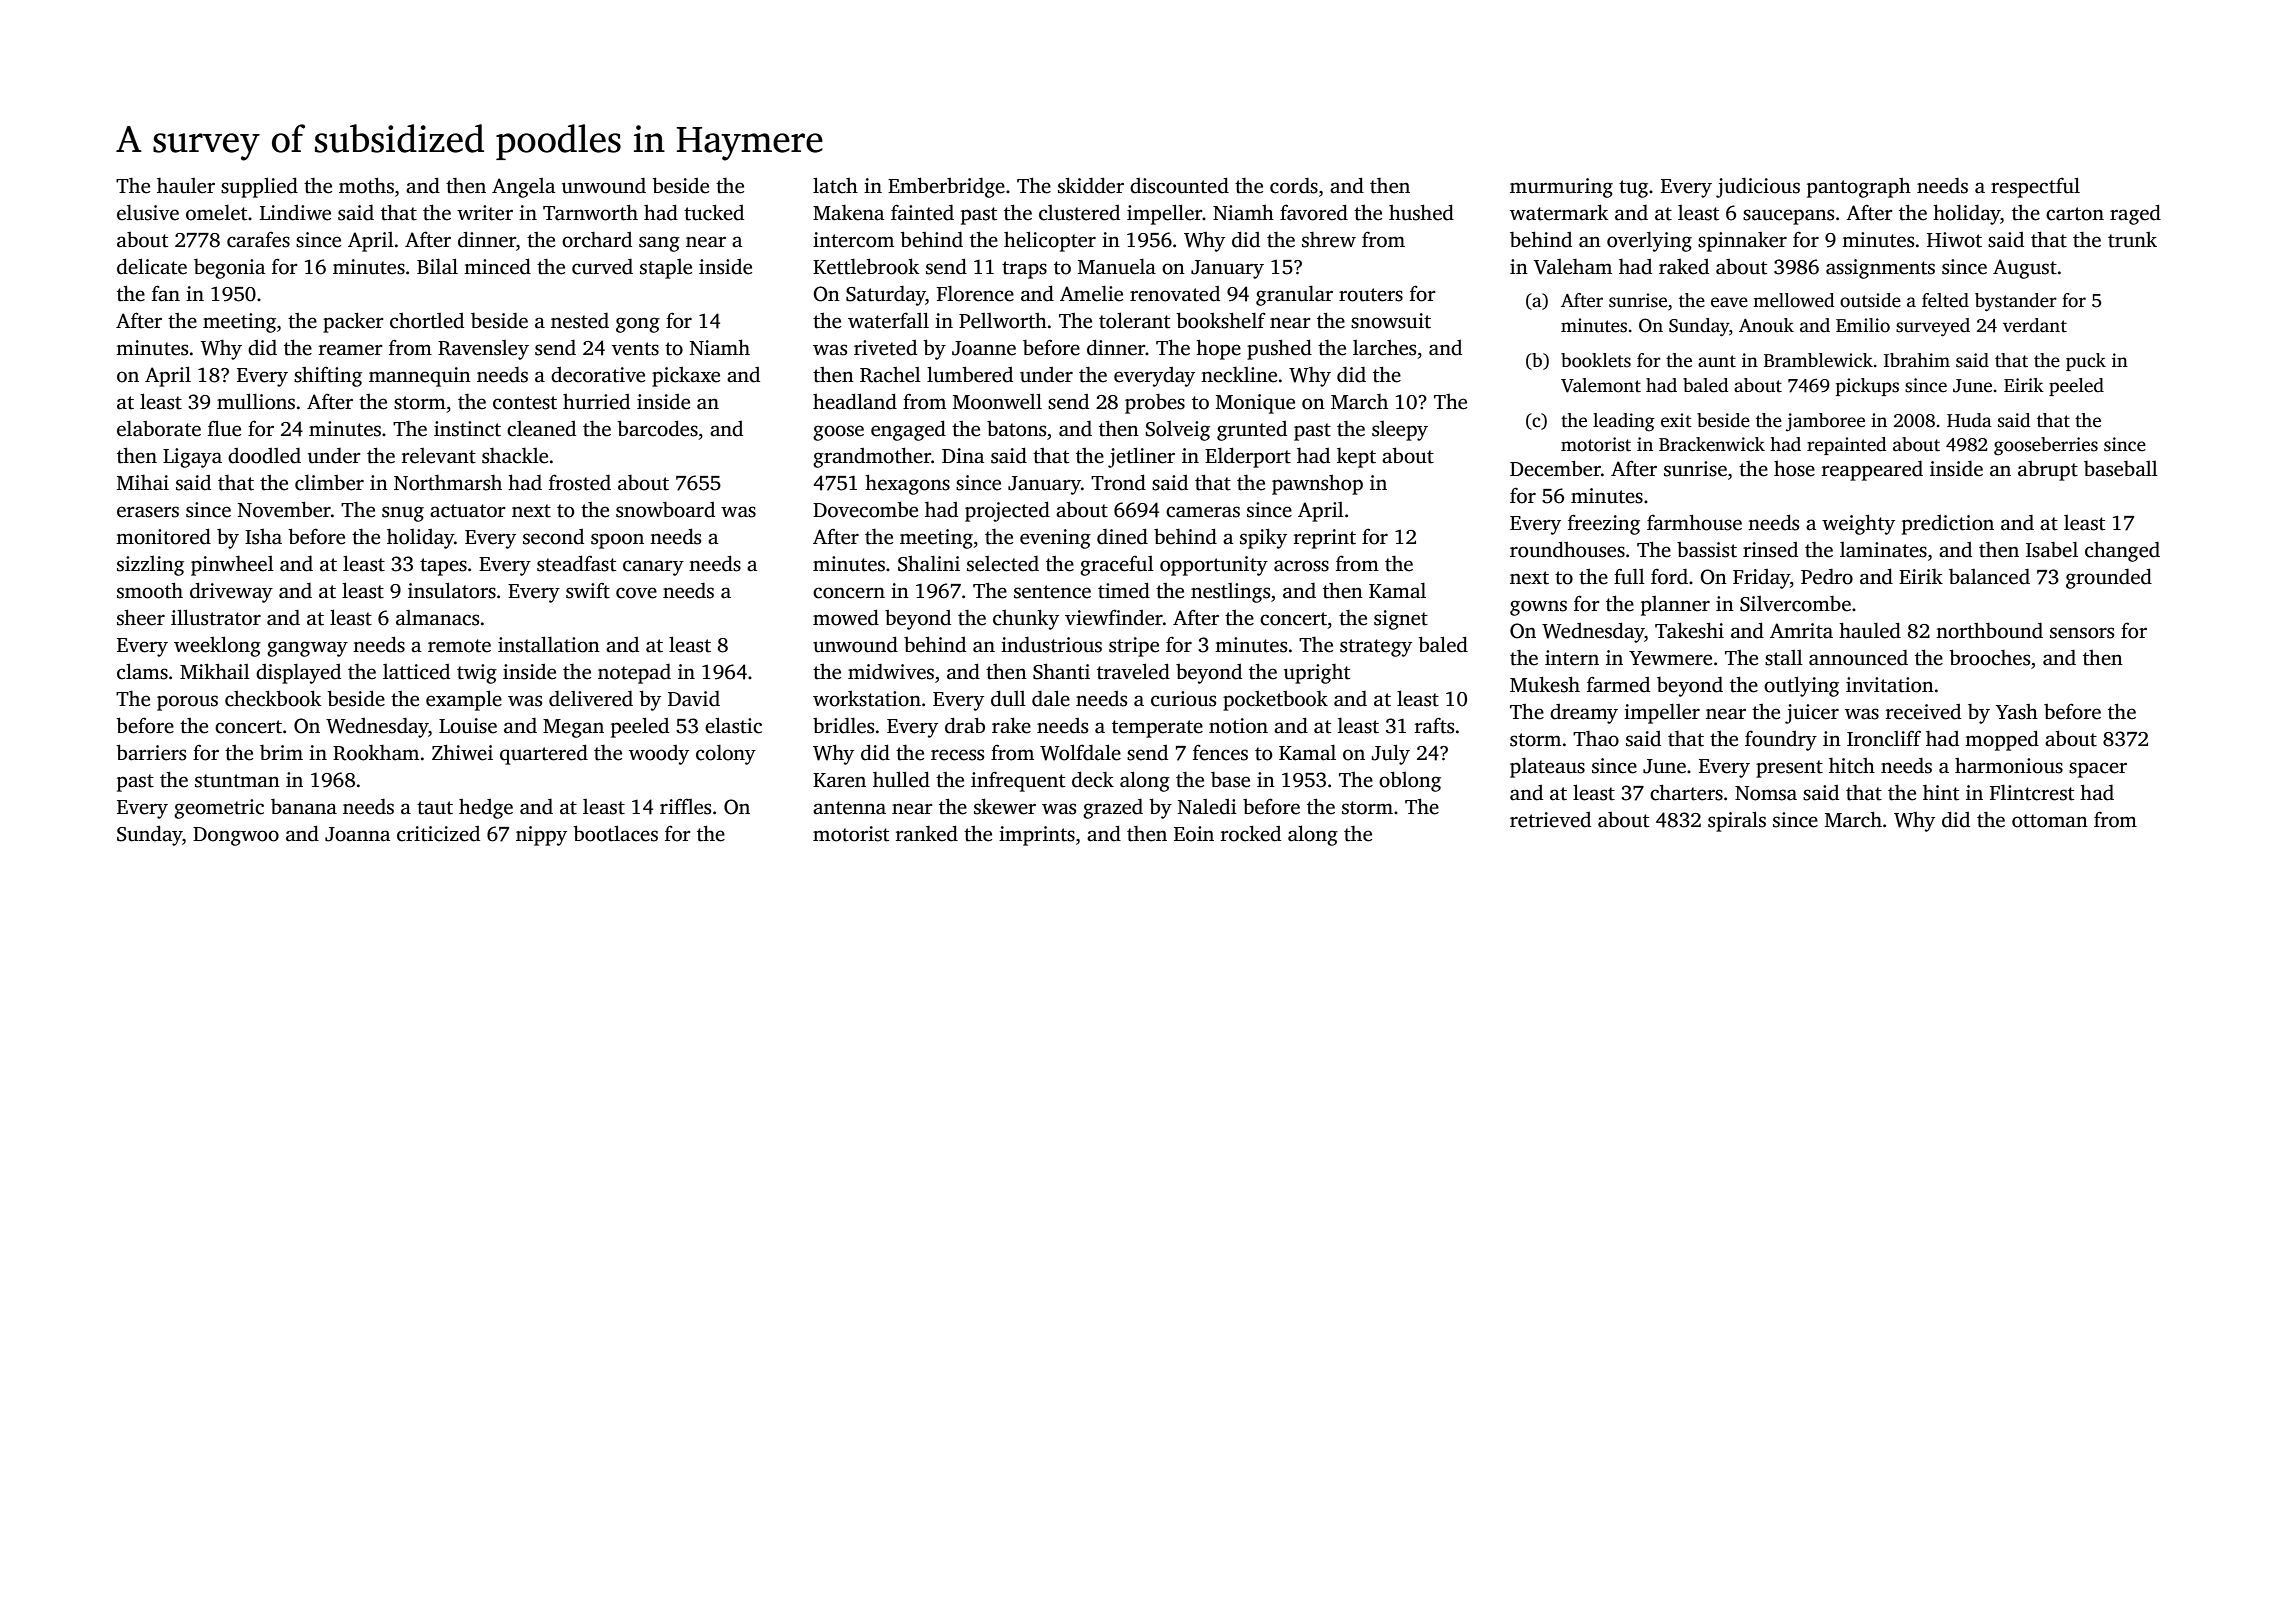  What do you see at coordinates (1766, 325) in the screenshot?
I see `Anouk` at bounding box center [1766, 325].
